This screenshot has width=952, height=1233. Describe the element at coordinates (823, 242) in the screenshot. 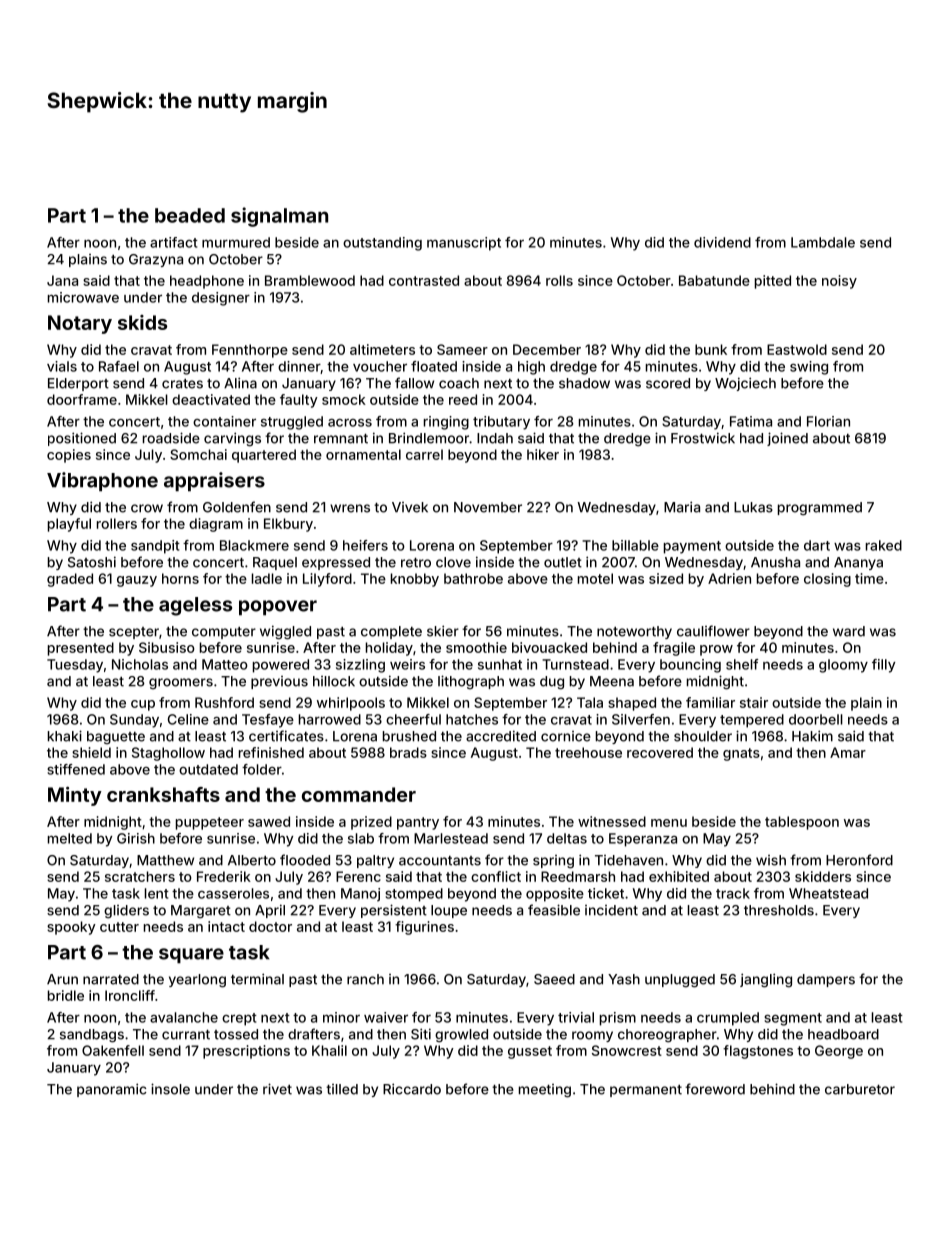

I see `Lambdale` at that location.
